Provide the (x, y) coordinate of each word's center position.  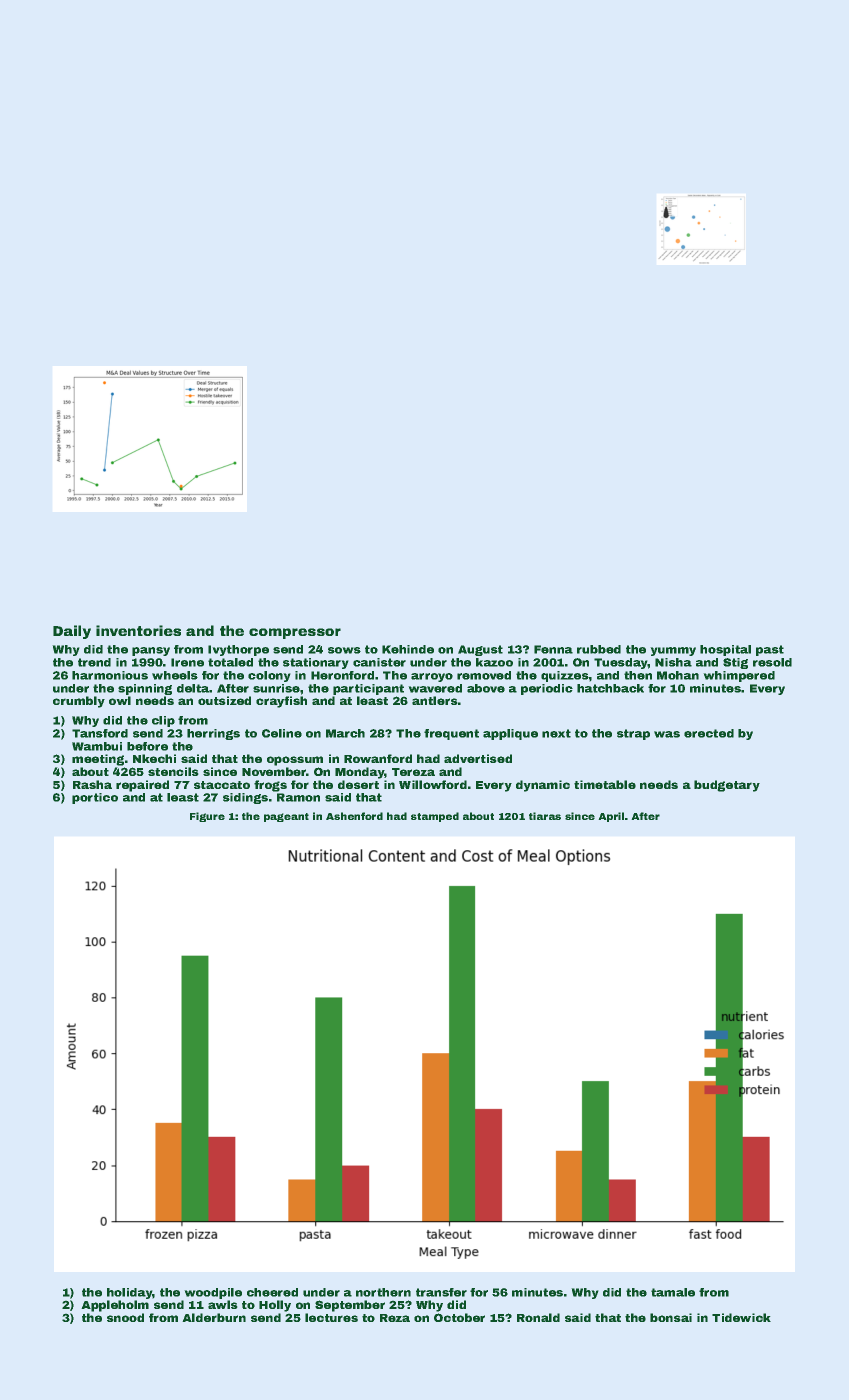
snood (125, 1317)
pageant (286, 817)
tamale (673, 1292)
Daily (72, 632)
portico (95, 798)
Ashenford (354, 816)
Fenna (553, 649)
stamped (435, 817)
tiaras (545, 816)
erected (709, 733)
